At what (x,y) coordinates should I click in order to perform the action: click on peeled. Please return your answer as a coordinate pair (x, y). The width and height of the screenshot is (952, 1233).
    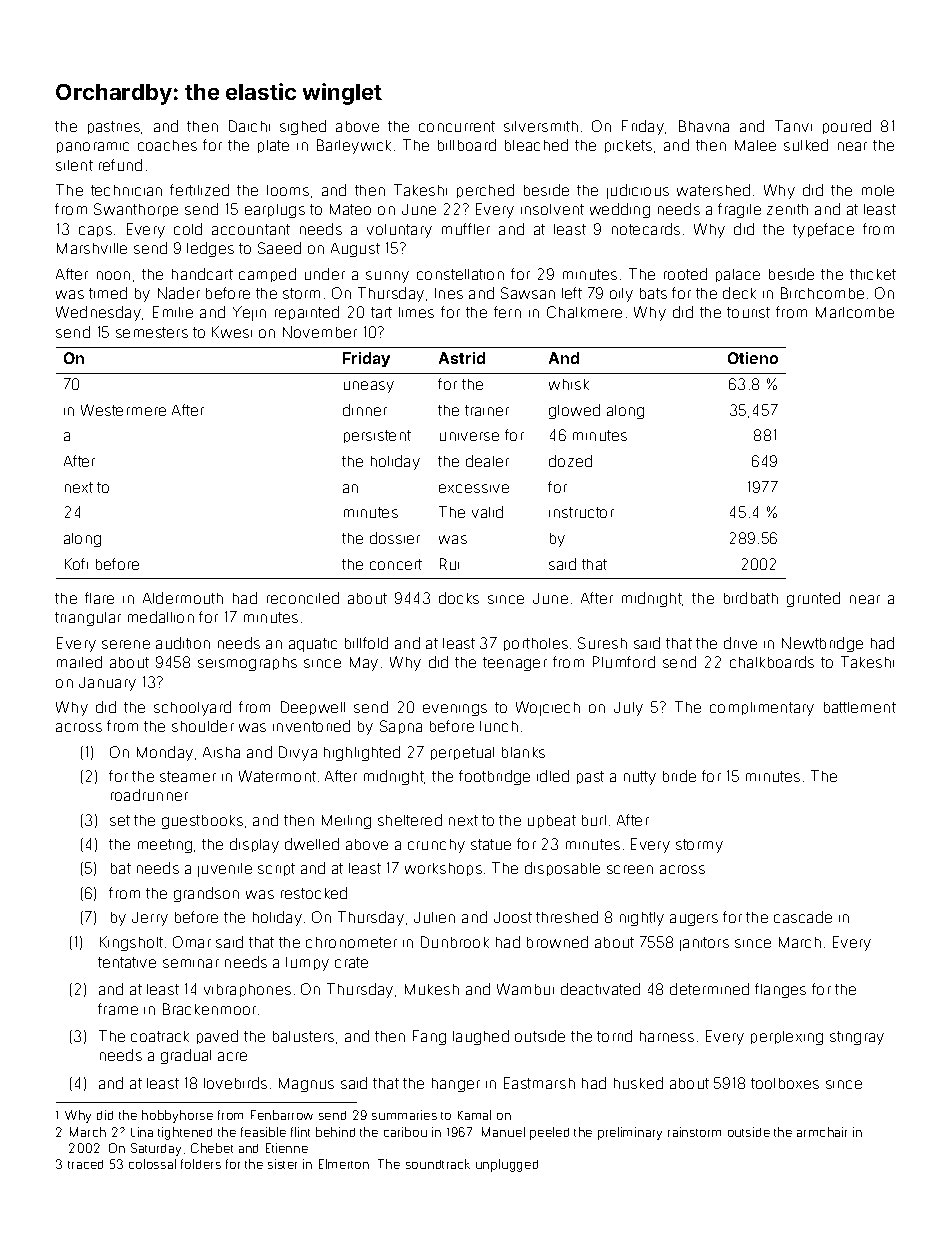
    Looking at the image, I should click on (549, 1133).
